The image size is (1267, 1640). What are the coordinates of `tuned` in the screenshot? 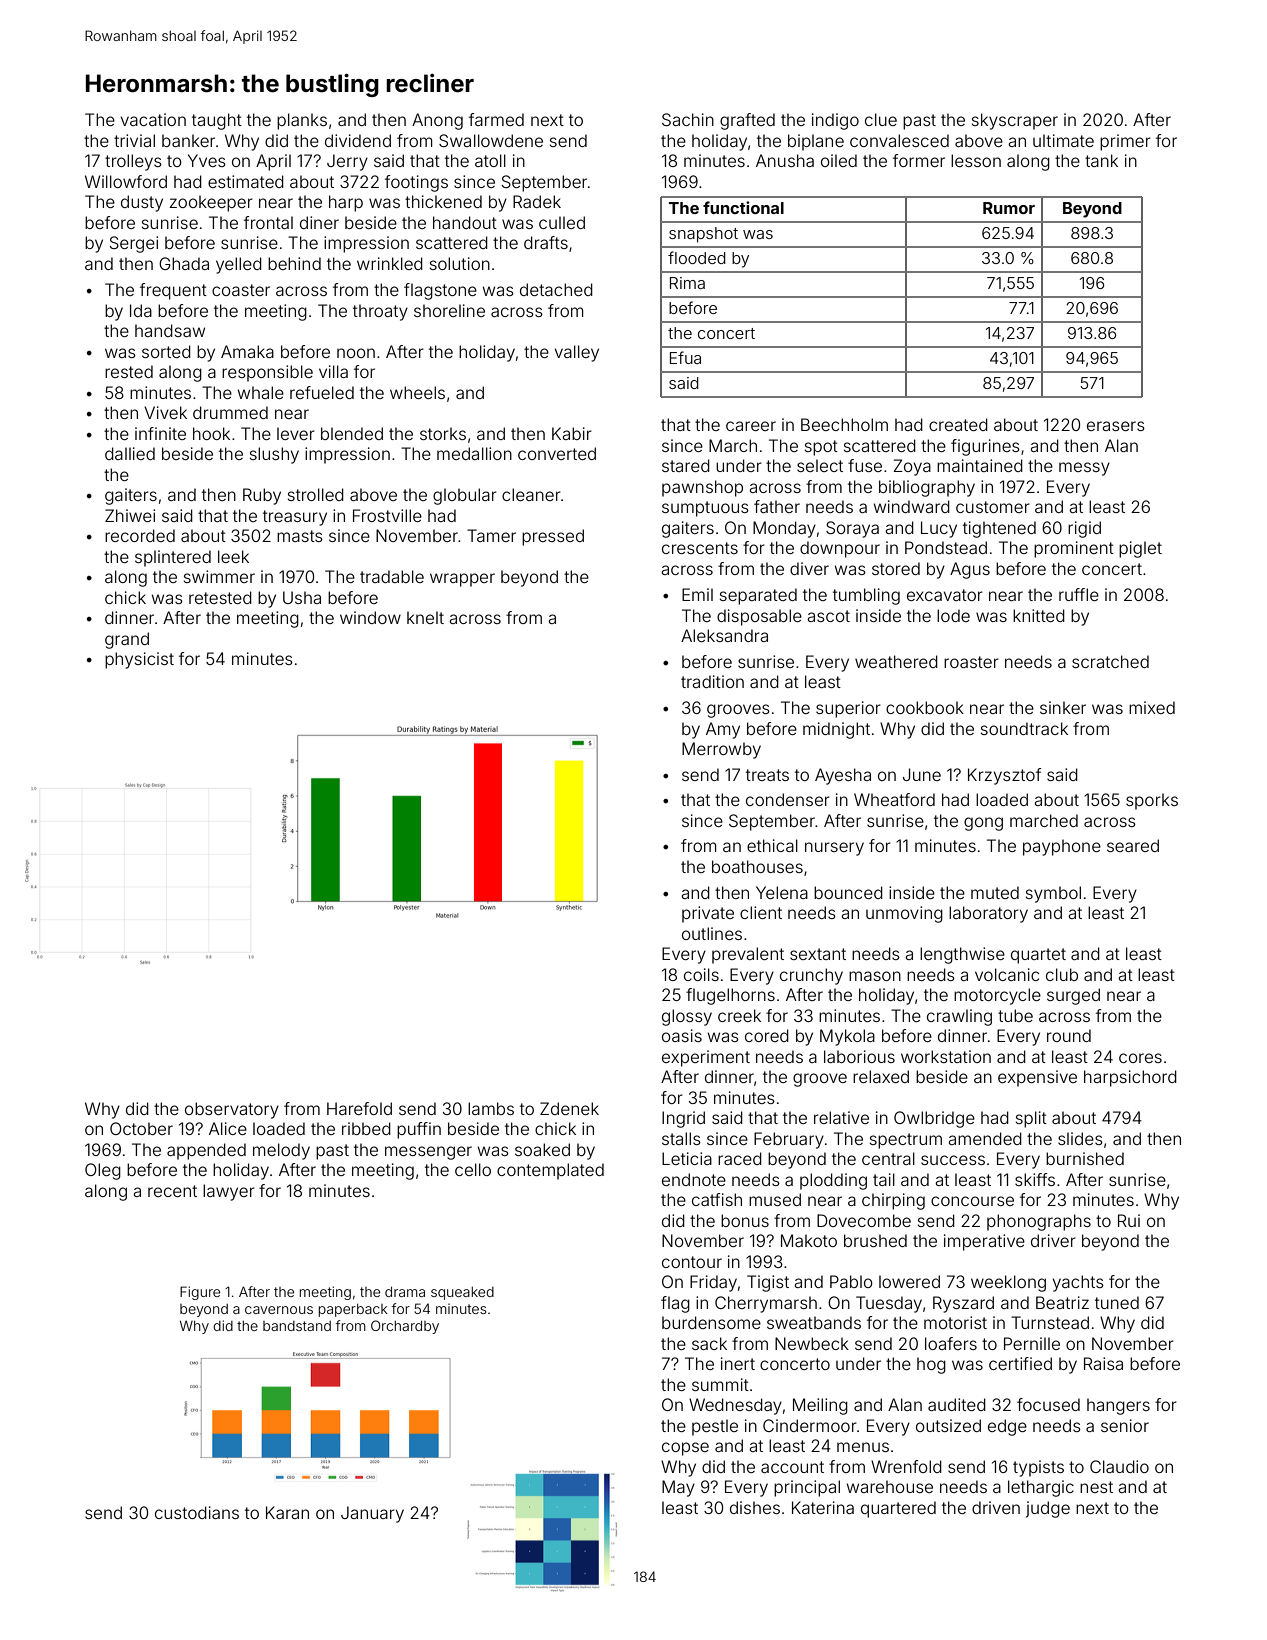 It's located at (1117, 1302).
